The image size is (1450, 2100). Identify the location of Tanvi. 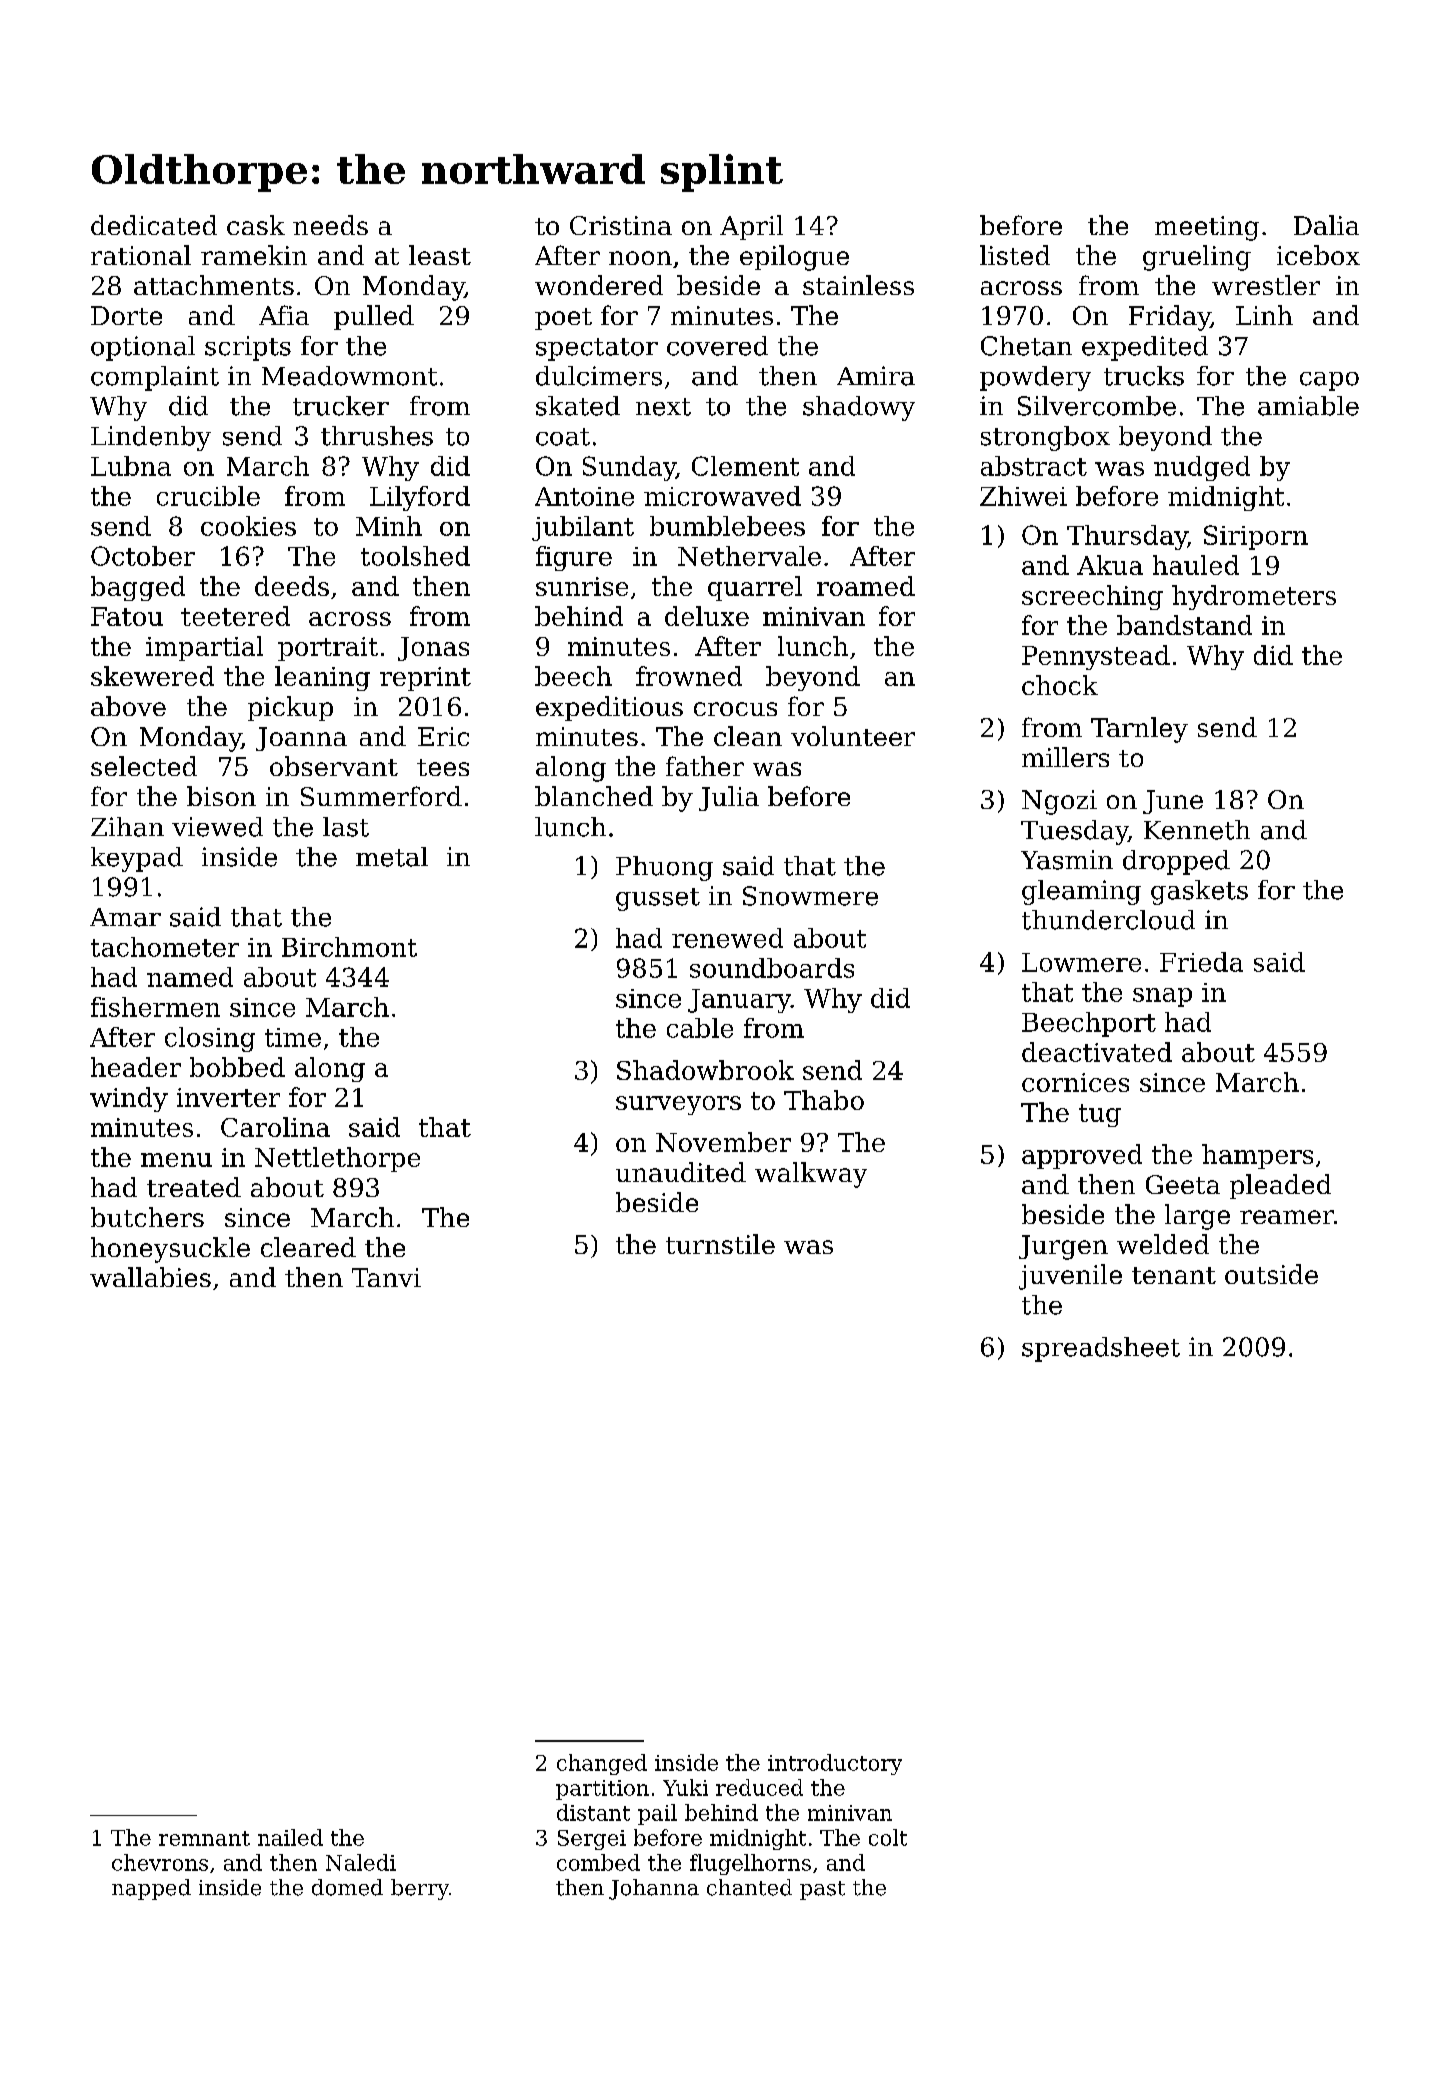
(386, 1277).
